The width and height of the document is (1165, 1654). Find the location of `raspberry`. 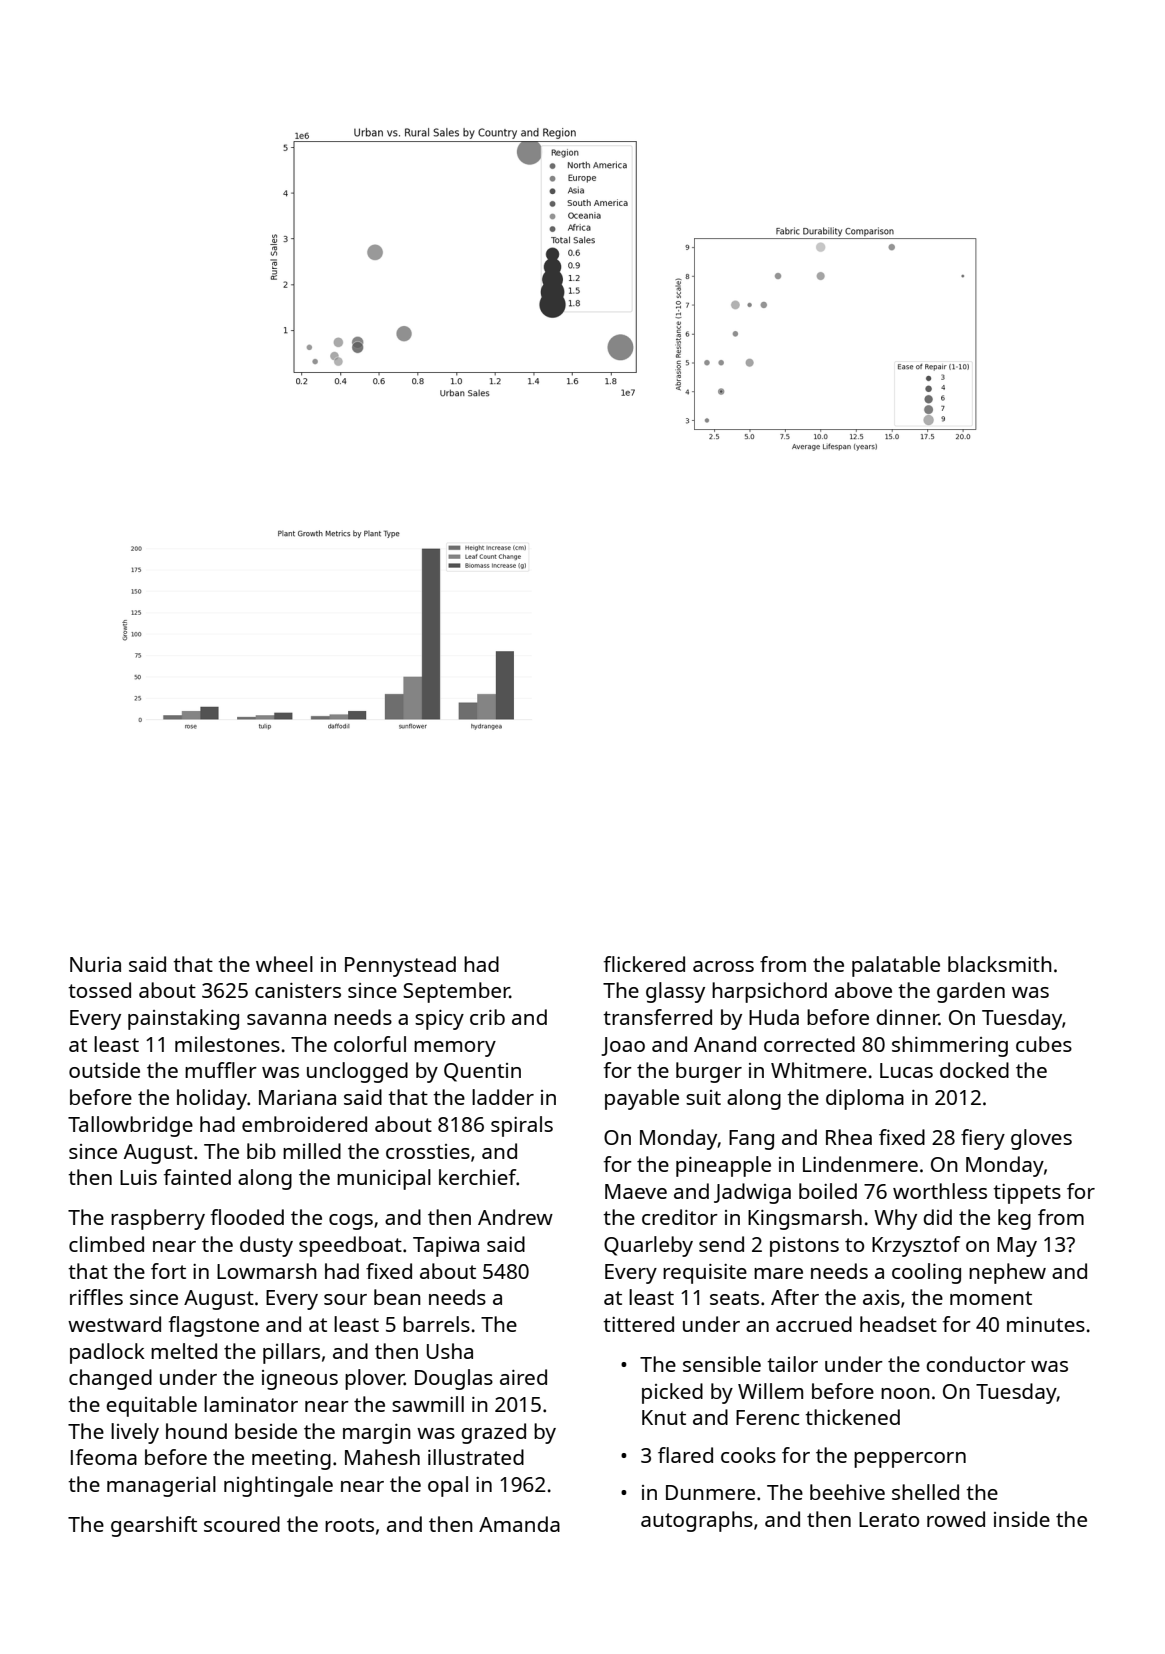

raspberry is located at coordinates (158, 1219).
